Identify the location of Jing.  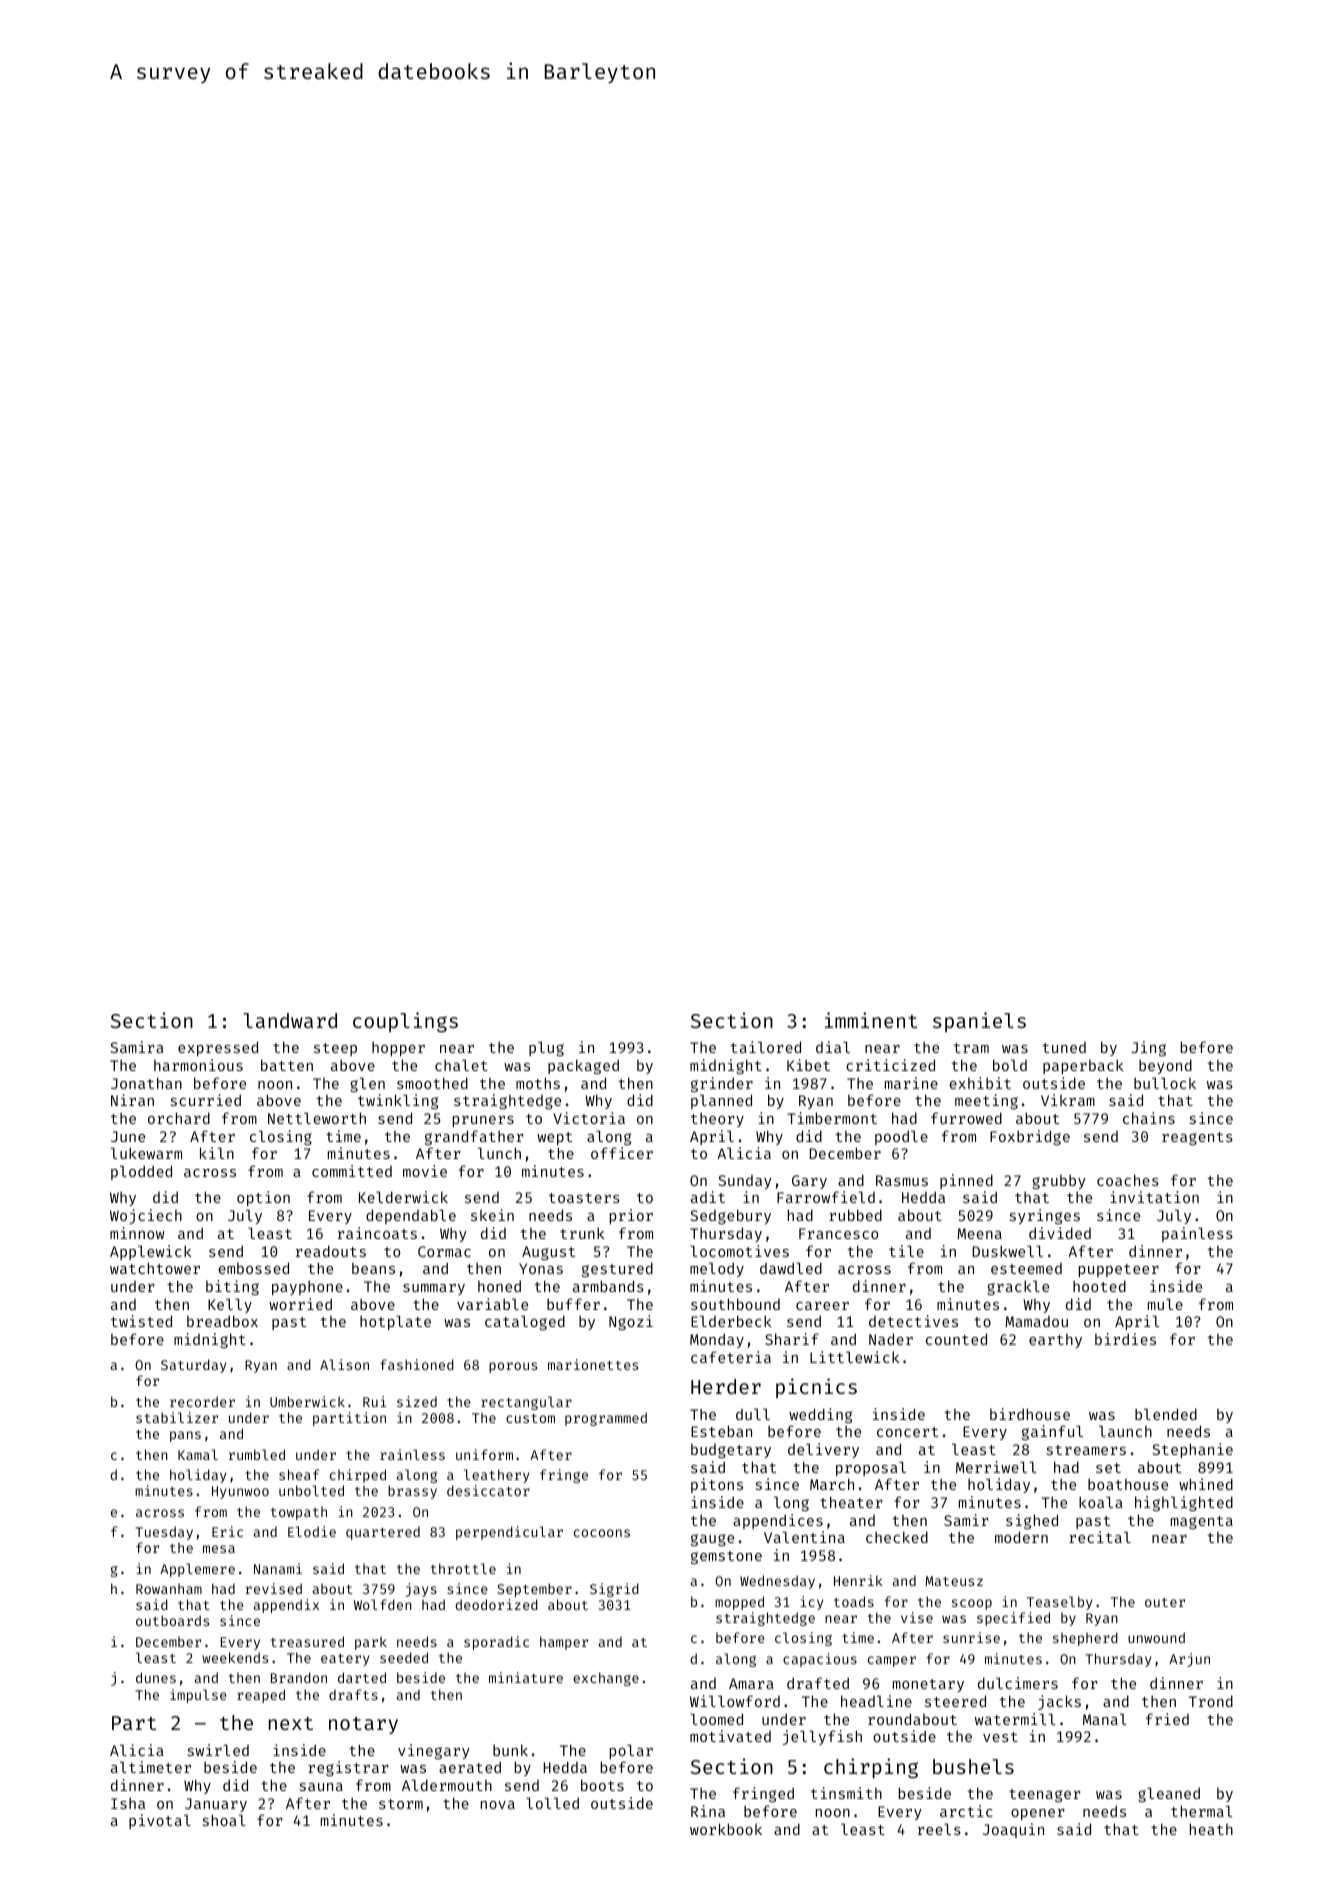
(1149, 1048).
